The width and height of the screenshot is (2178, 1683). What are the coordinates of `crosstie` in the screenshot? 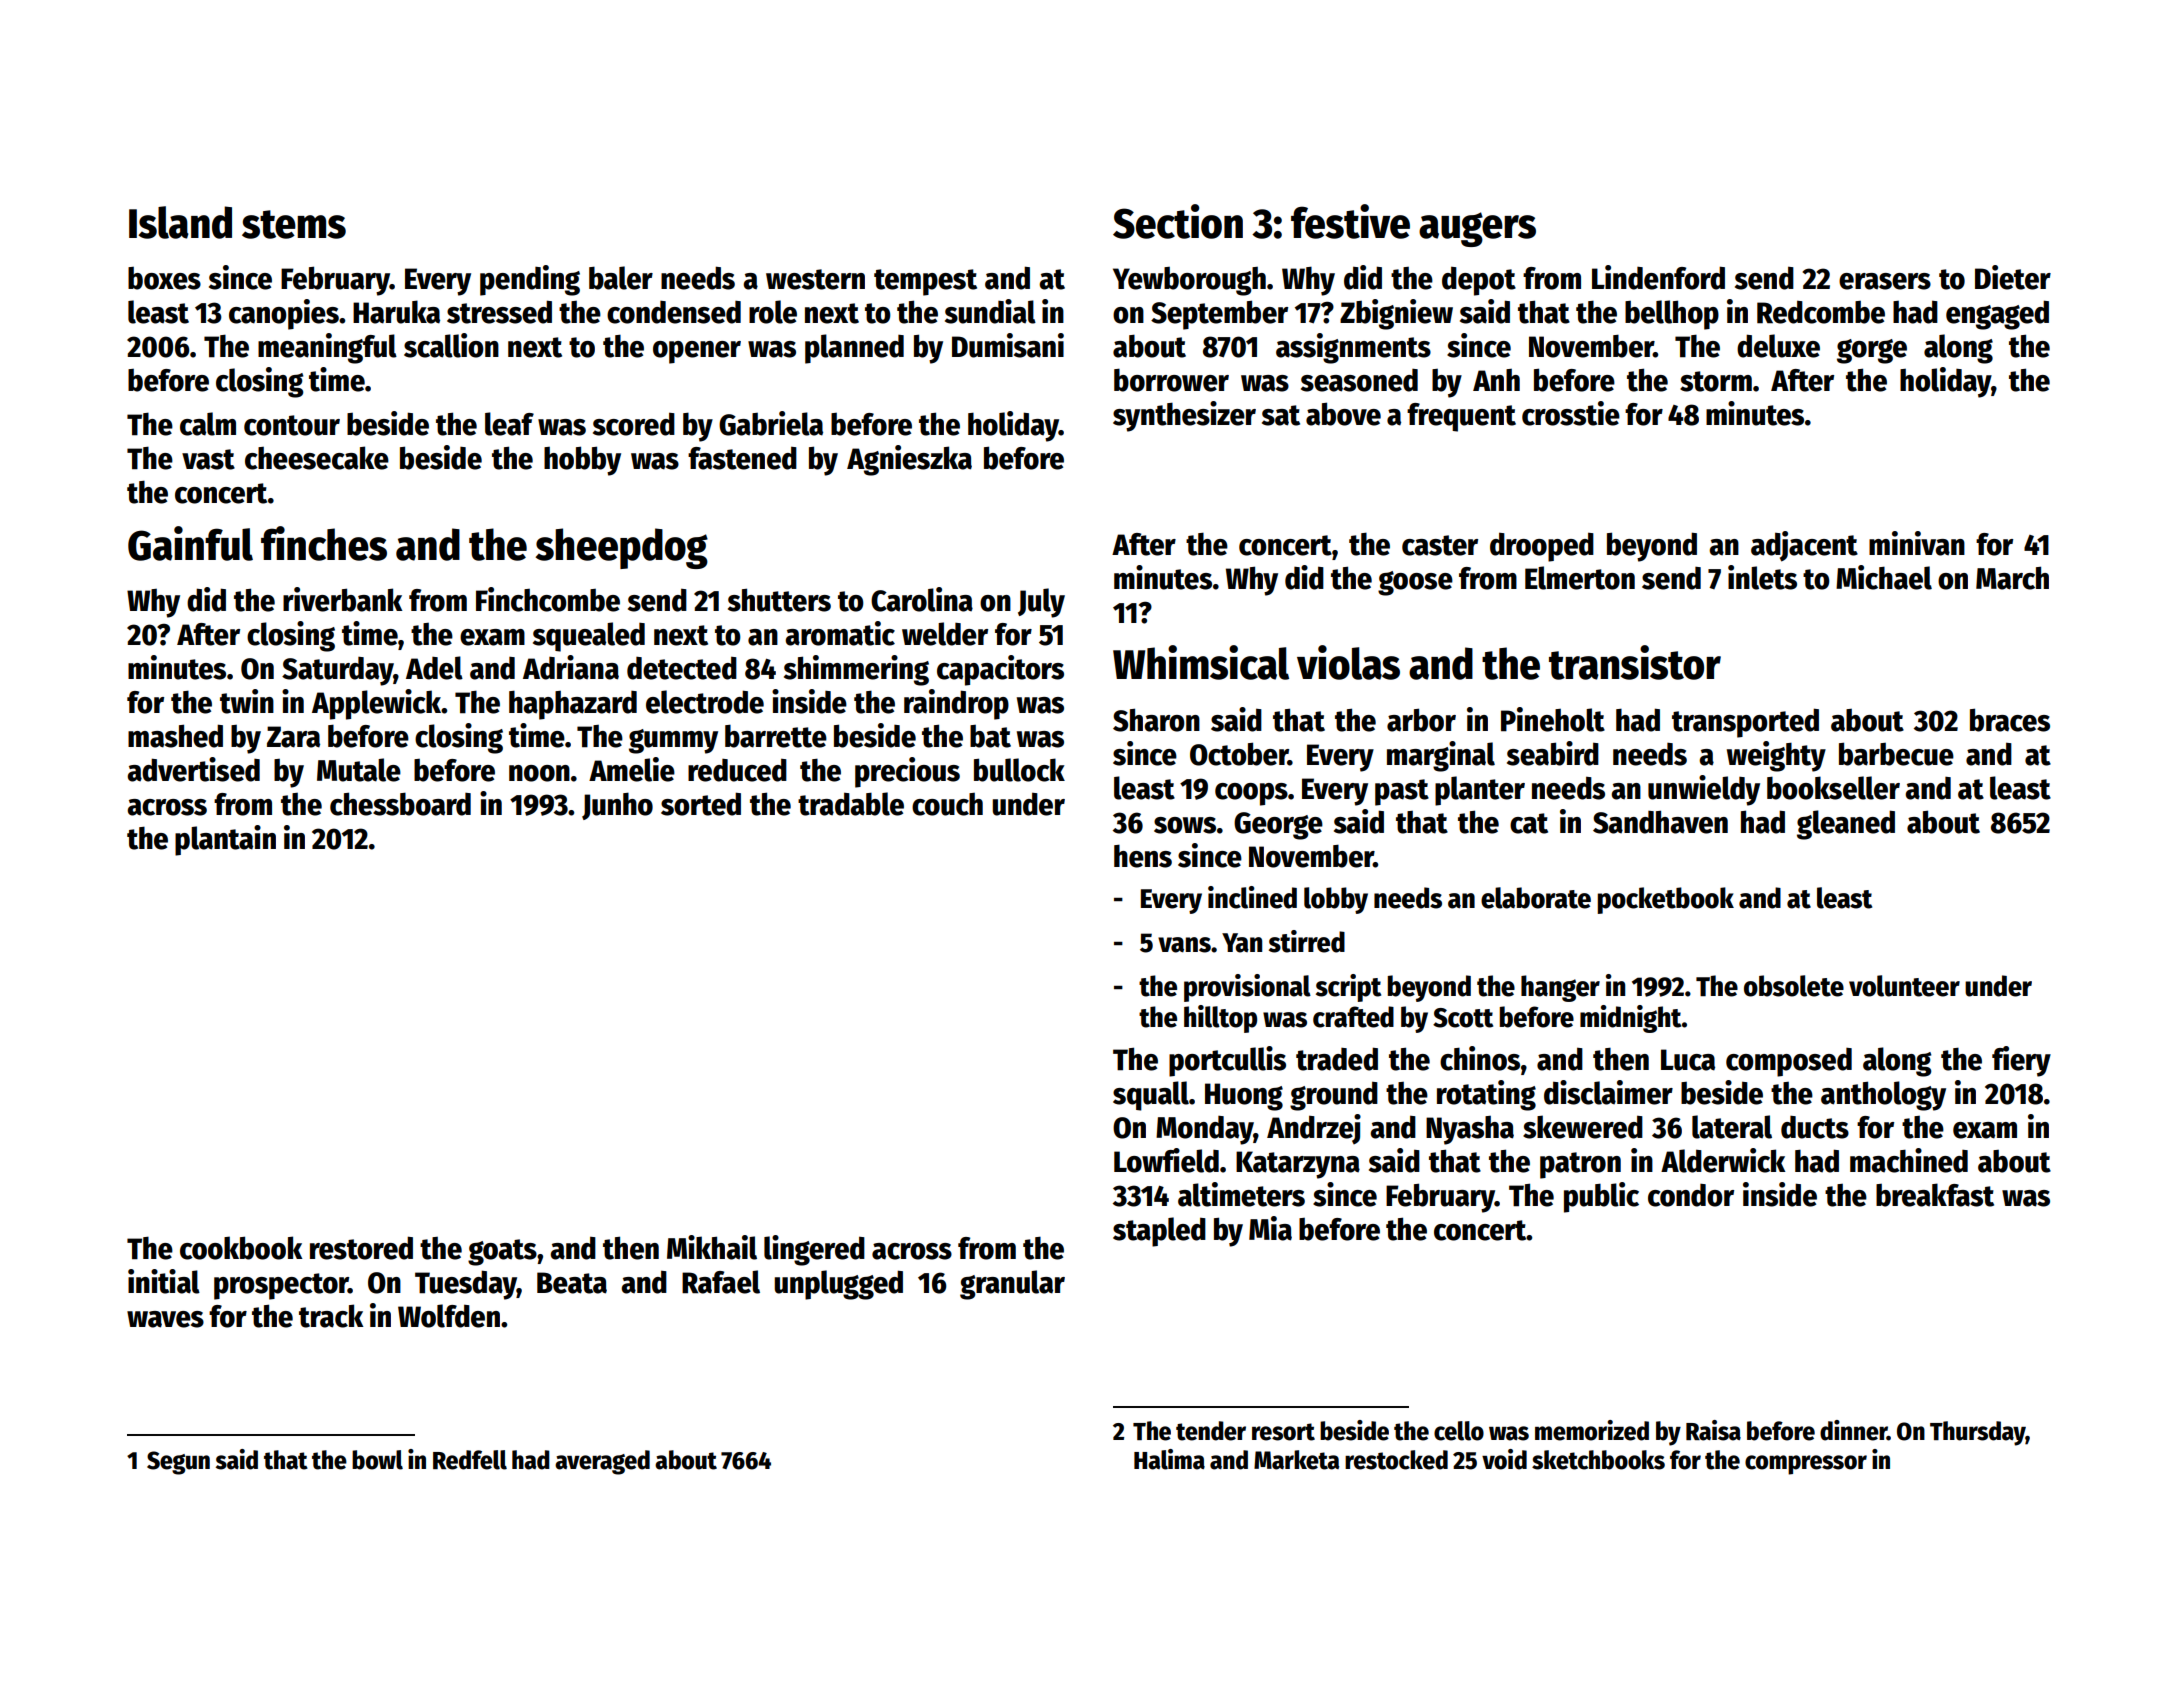 It's located at (1571, 413).
